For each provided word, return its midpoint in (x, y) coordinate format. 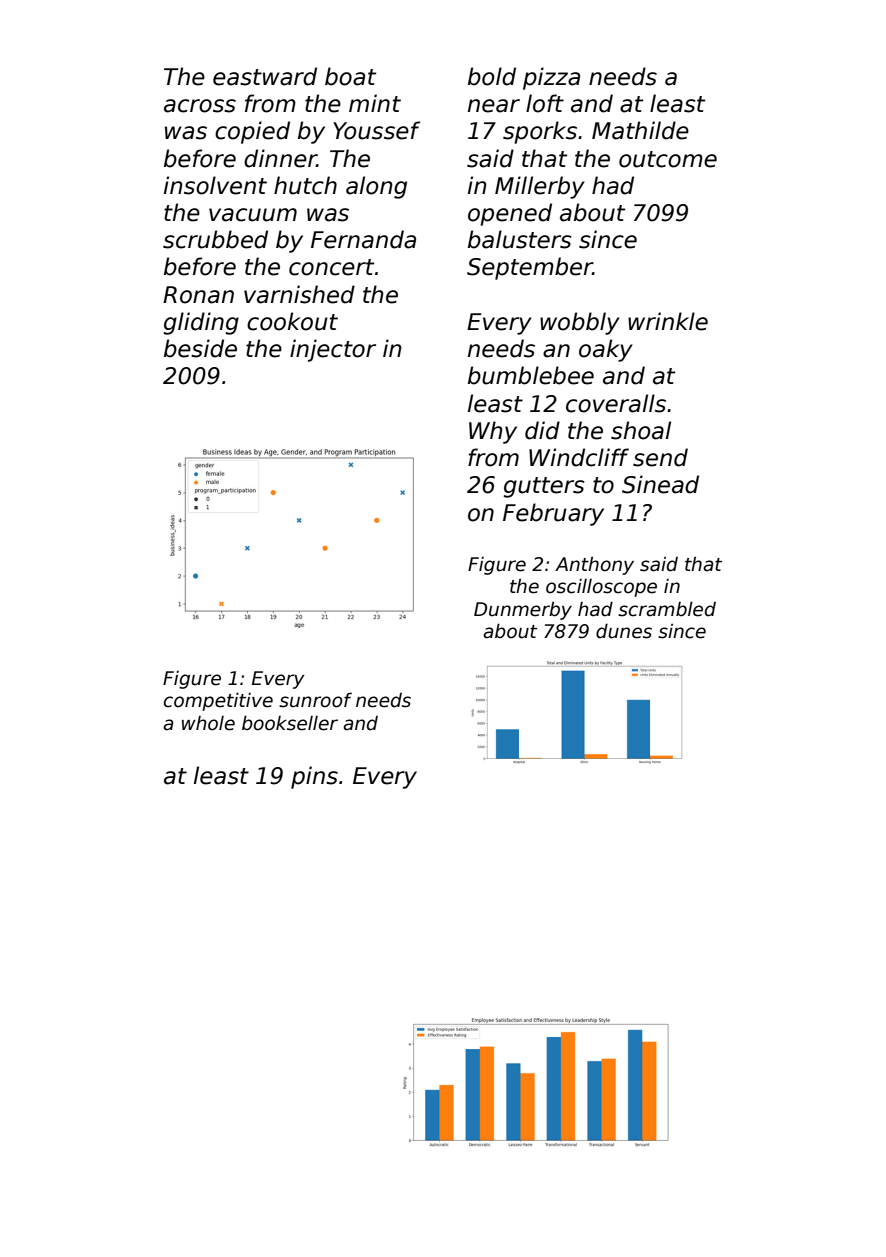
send (660, 457)
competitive (218, 701)
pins (314, 777)
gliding (201, 323)
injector (333, 350)
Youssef (376, 130)
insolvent (215, 185)
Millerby (540, 187)
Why (493, 432)
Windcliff (579, 457)
